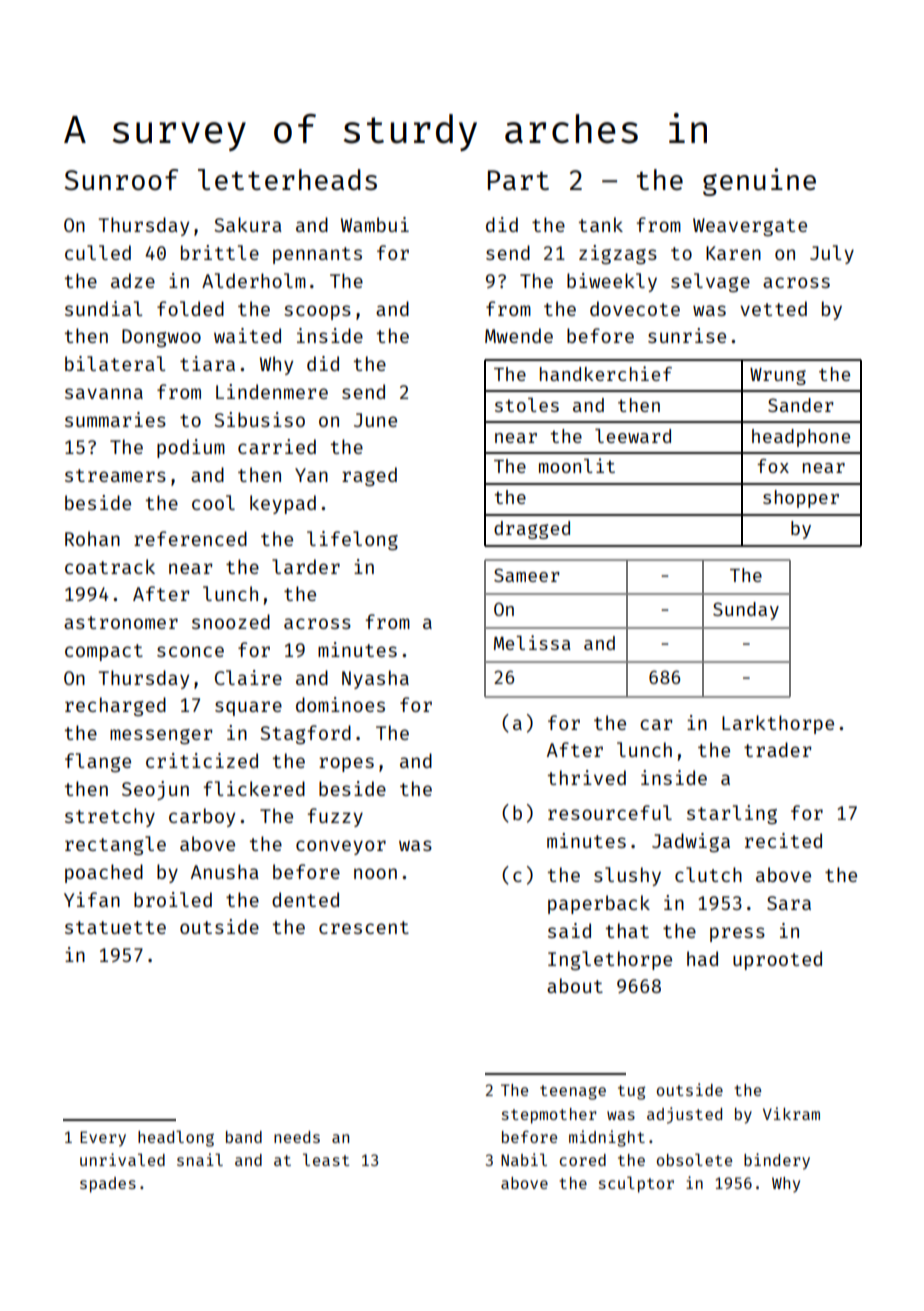  Describe the element at coordinates (200, 1159) in the image. I see `snail` at that location.
